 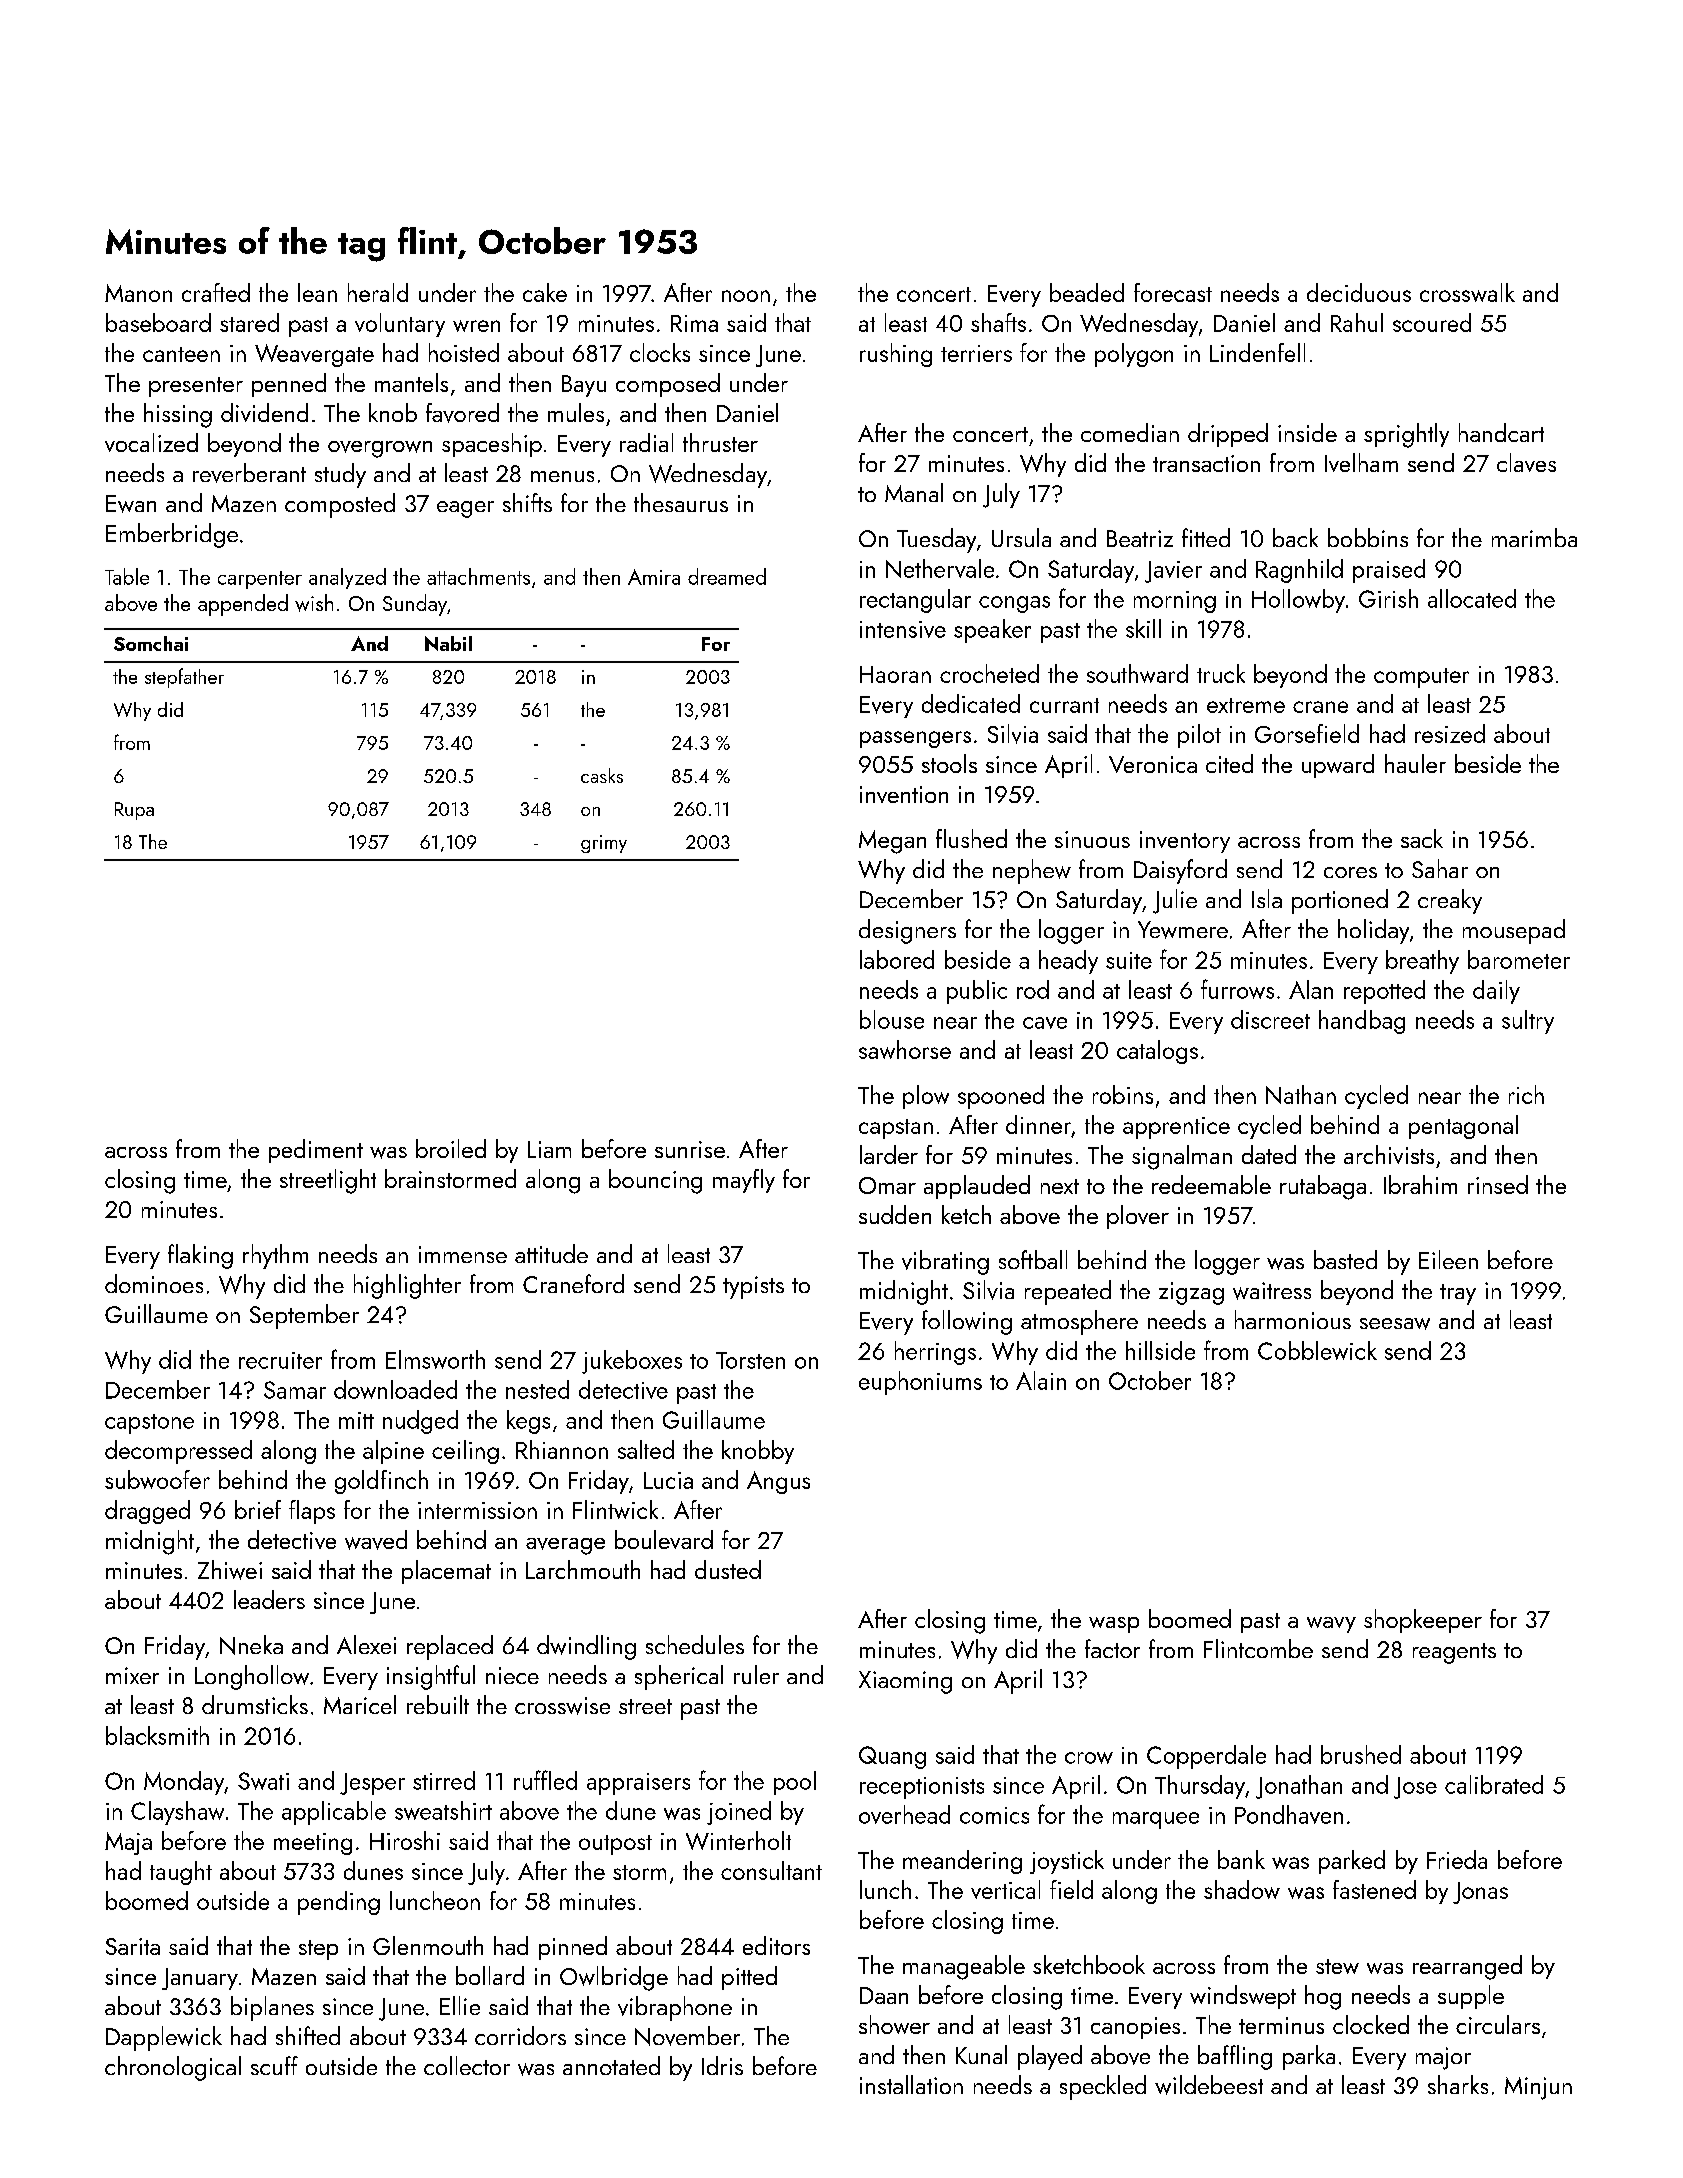 I want to click on euphoniums, so click(x=920, y=1383).
